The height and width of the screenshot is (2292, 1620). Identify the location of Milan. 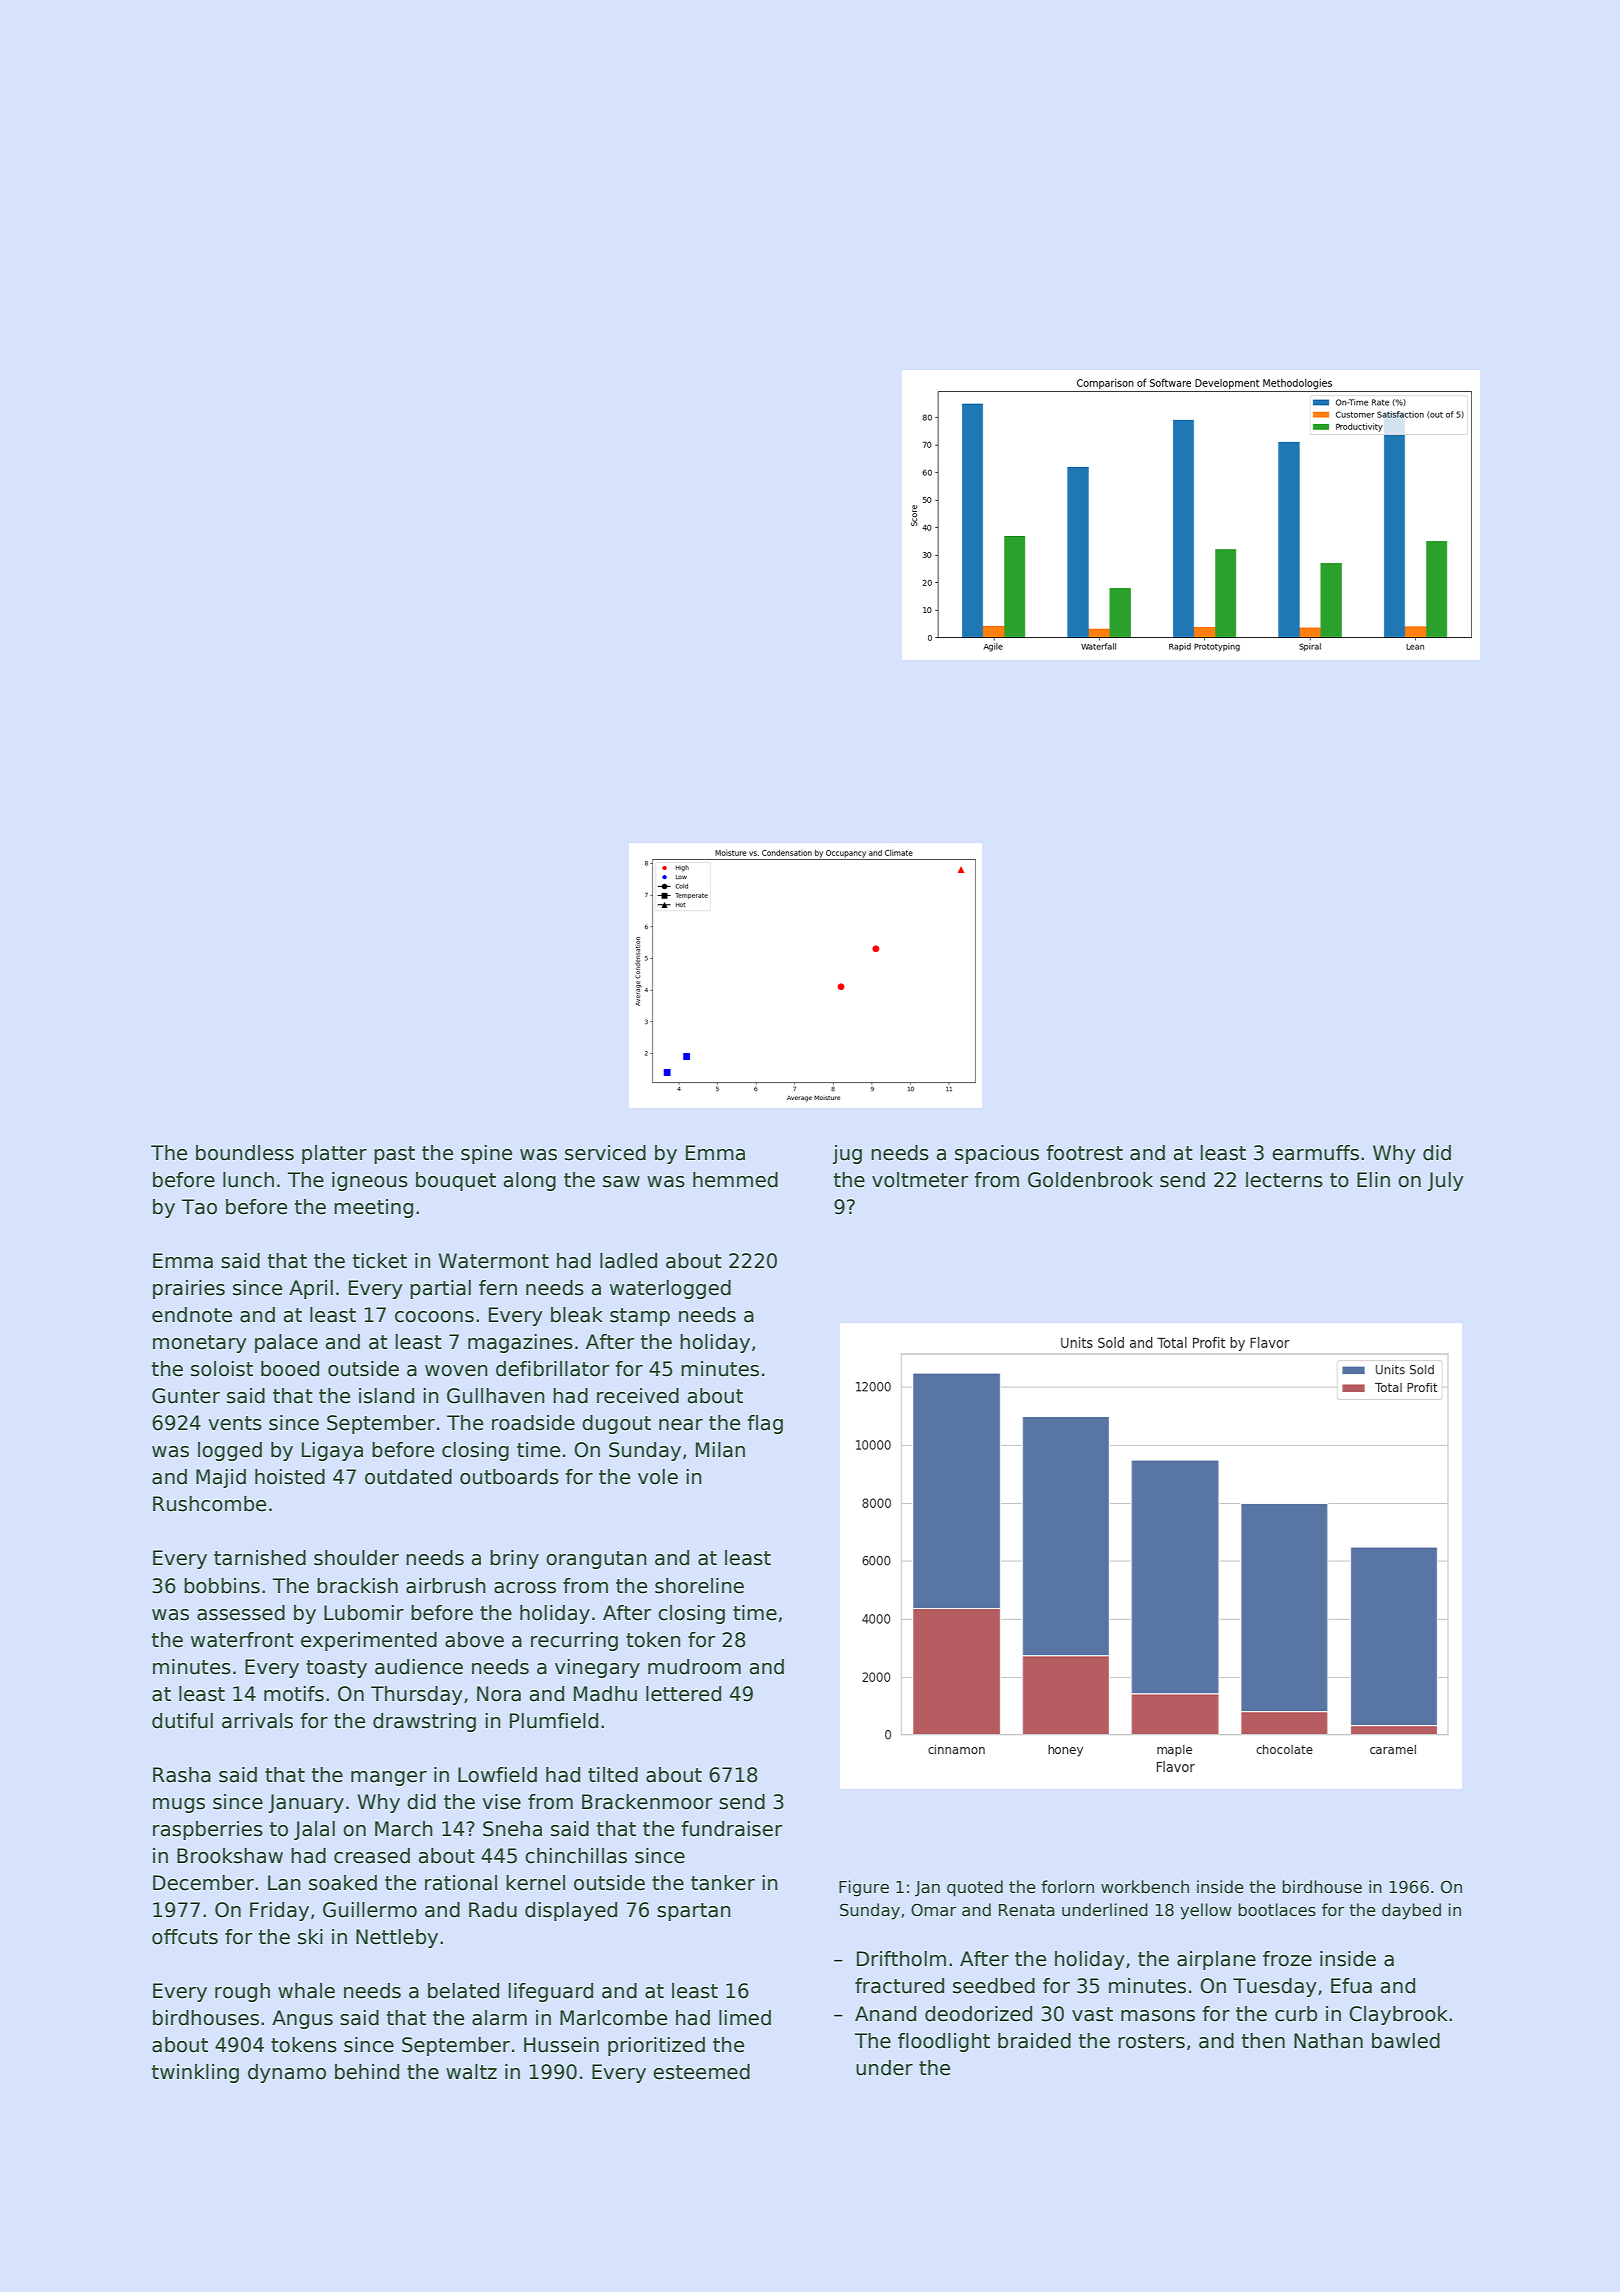
(720, 1450).
